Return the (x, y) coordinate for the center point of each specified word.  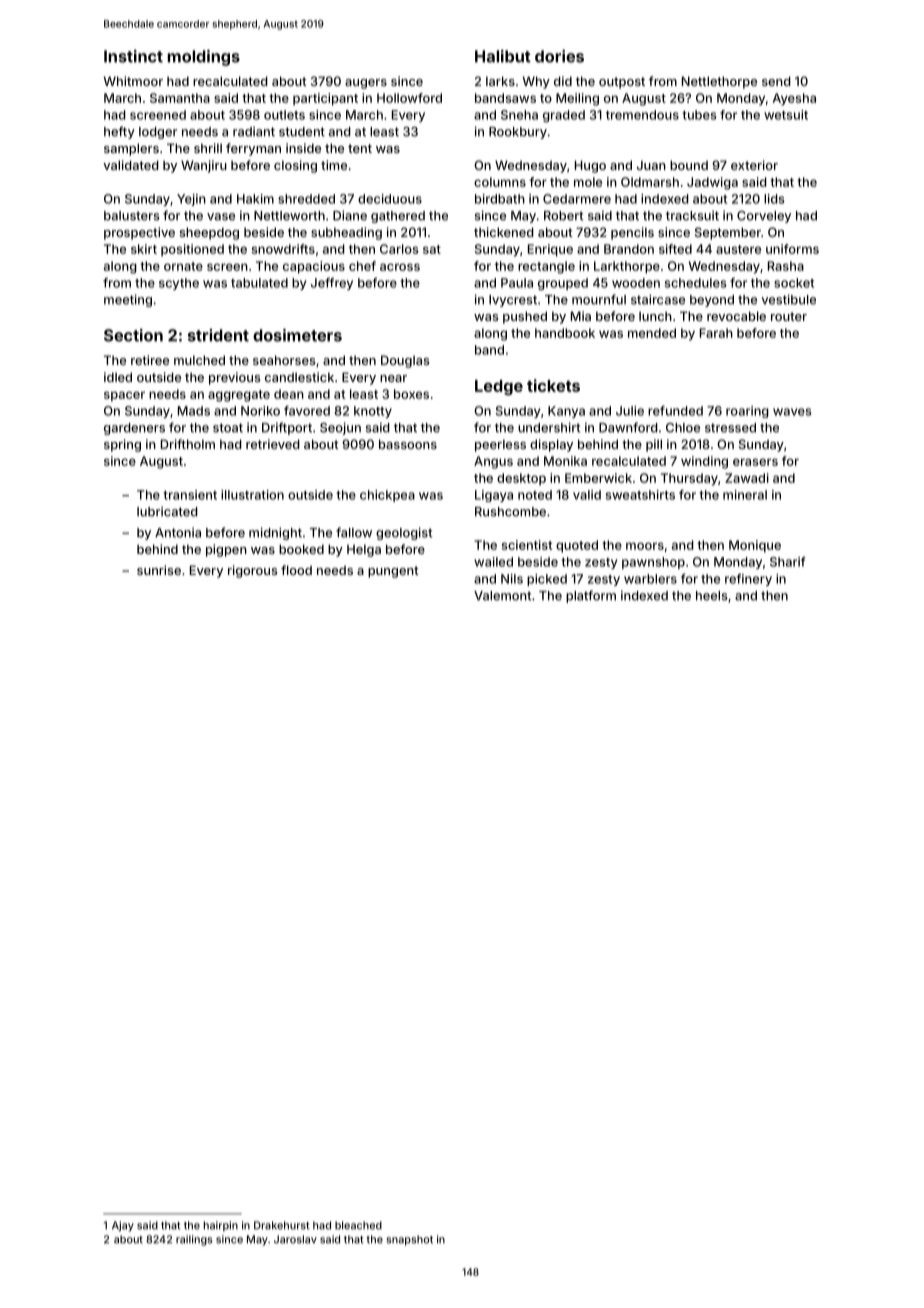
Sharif (788, 562)
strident (218, 335)
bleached (358, 1225)
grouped (563, 284)
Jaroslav (295, 1239)
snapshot (410, 1240)
